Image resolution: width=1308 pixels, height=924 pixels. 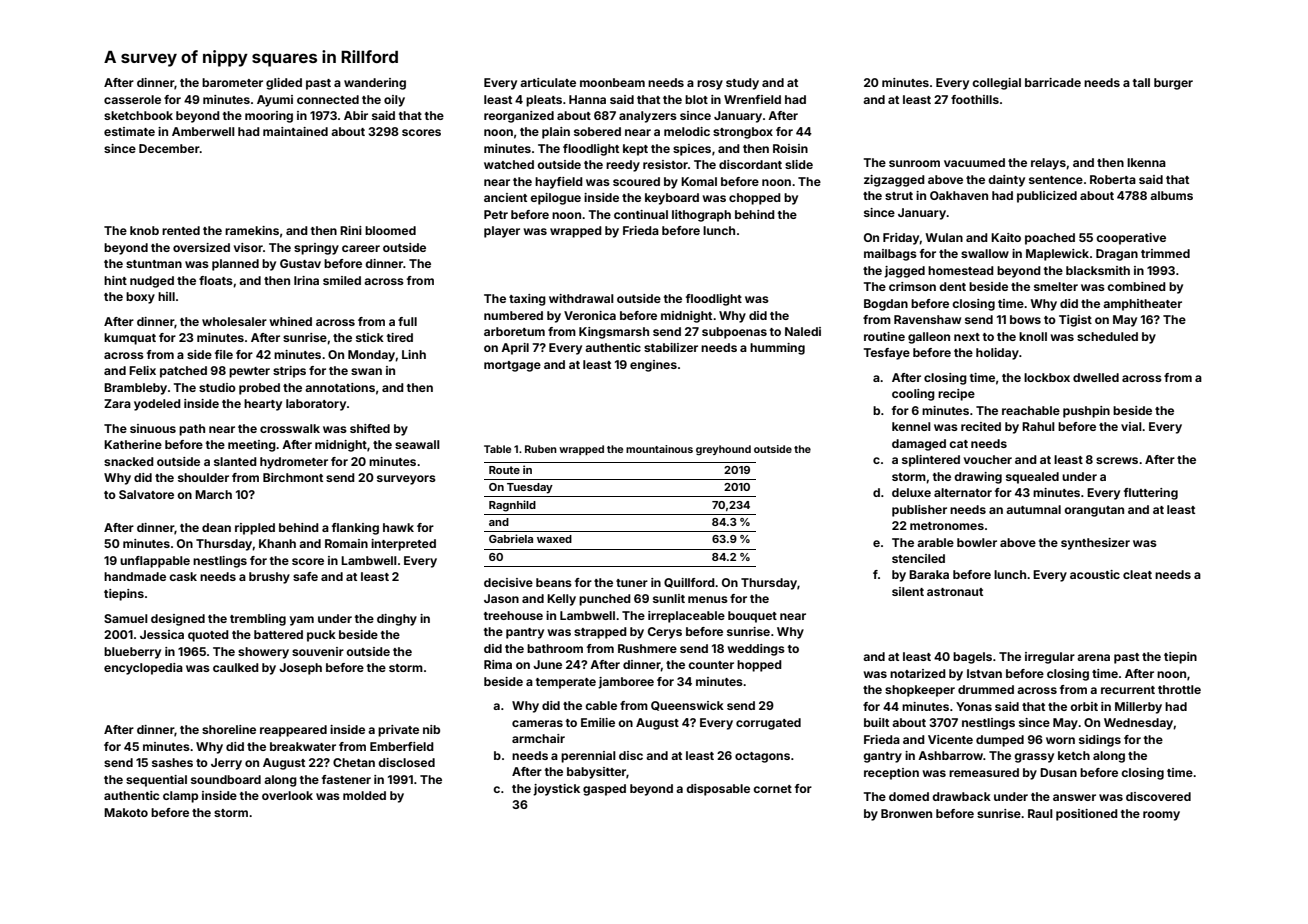 What do you see at coordinates (596, 773) in the document?
I see `babysitter` at bounding box center [596, 773].
